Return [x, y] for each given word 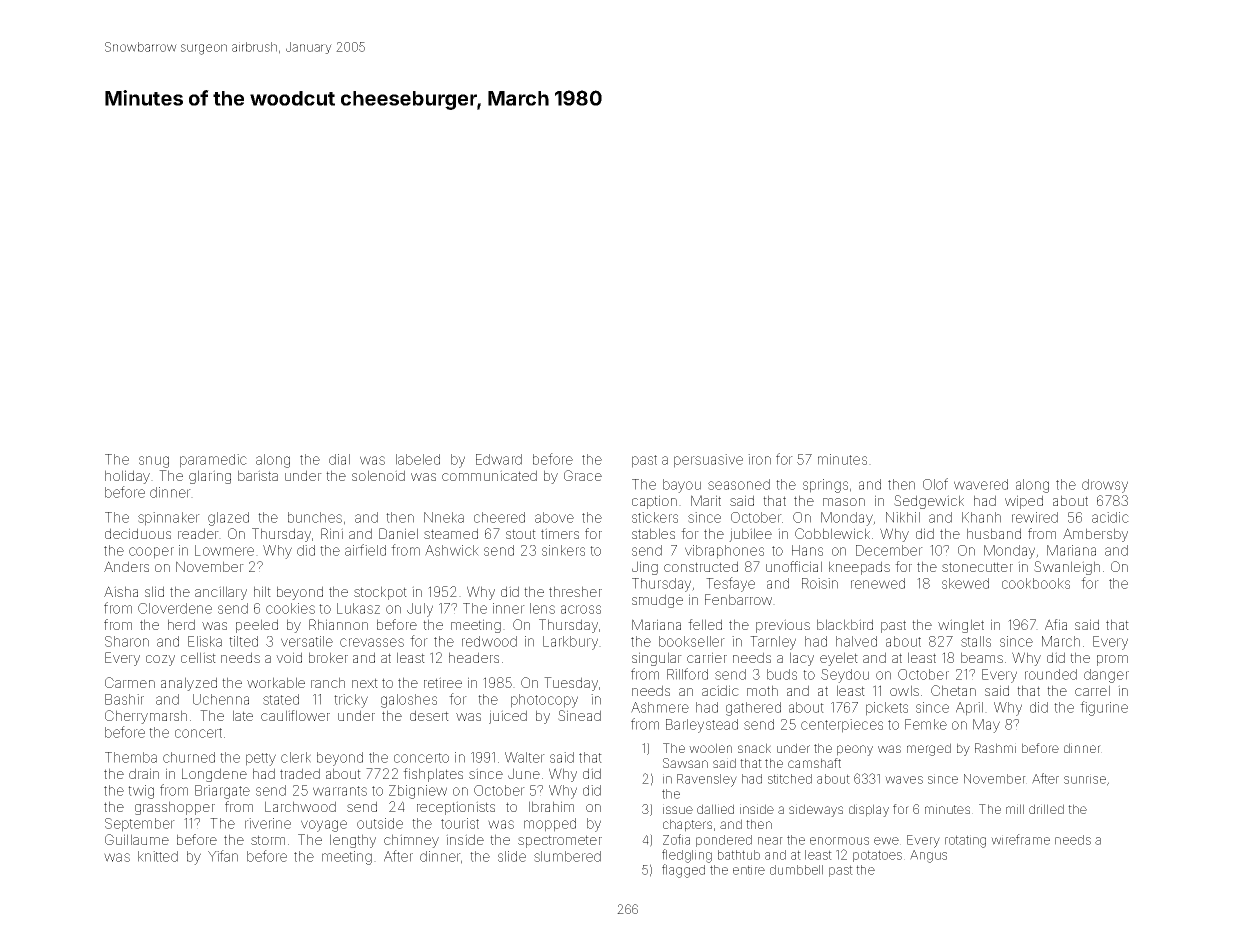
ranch [328, 682]
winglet [961, 626]
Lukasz [358, 608]
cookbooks [1036, 583]
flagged [683, 871]
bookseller [692, 641]
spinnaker [169, 519]
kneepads [859, 568]
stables [653, 533]
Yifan [223, 856]
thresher [575, 591]
